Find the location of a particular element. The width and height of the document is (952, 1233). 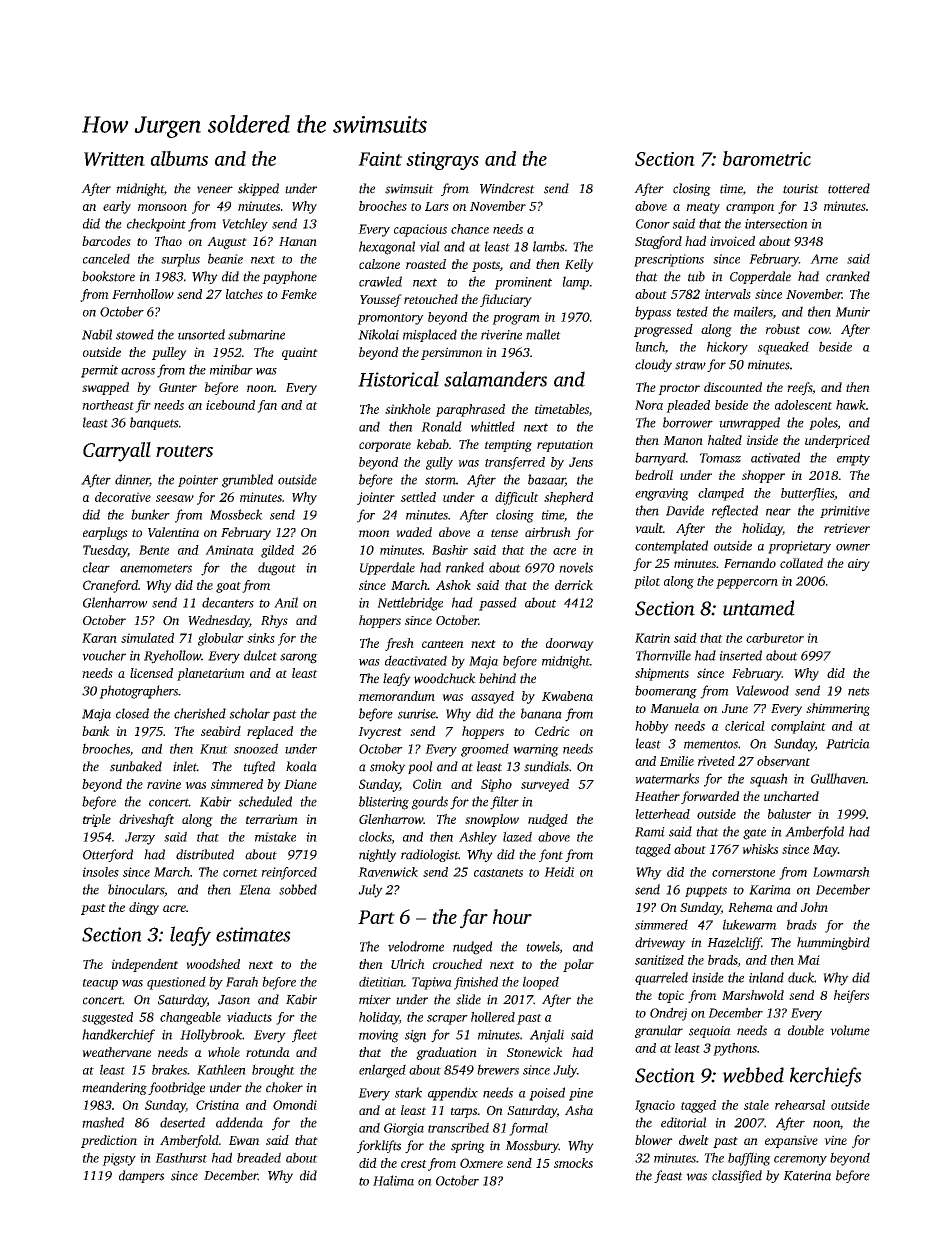

shepherd is located at coordinates (568, 498).
